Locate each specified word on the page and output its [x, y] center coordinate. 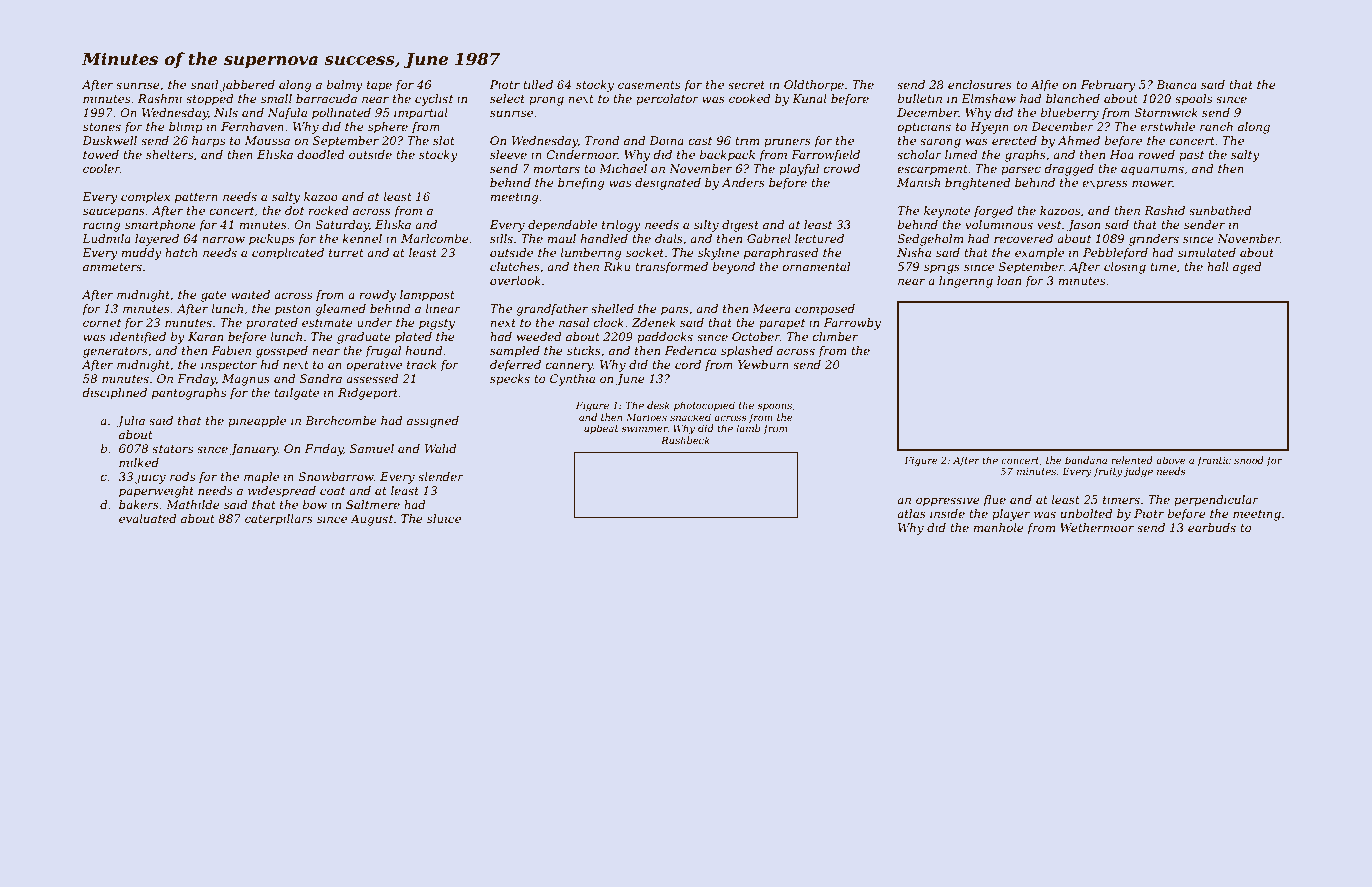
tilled [538, 84]
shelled [612, 308]
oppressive [948, 501]
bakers [139, 504]
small [276, 98]
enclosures [980, 84]
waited [250, 294]
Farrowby [852, 324]
